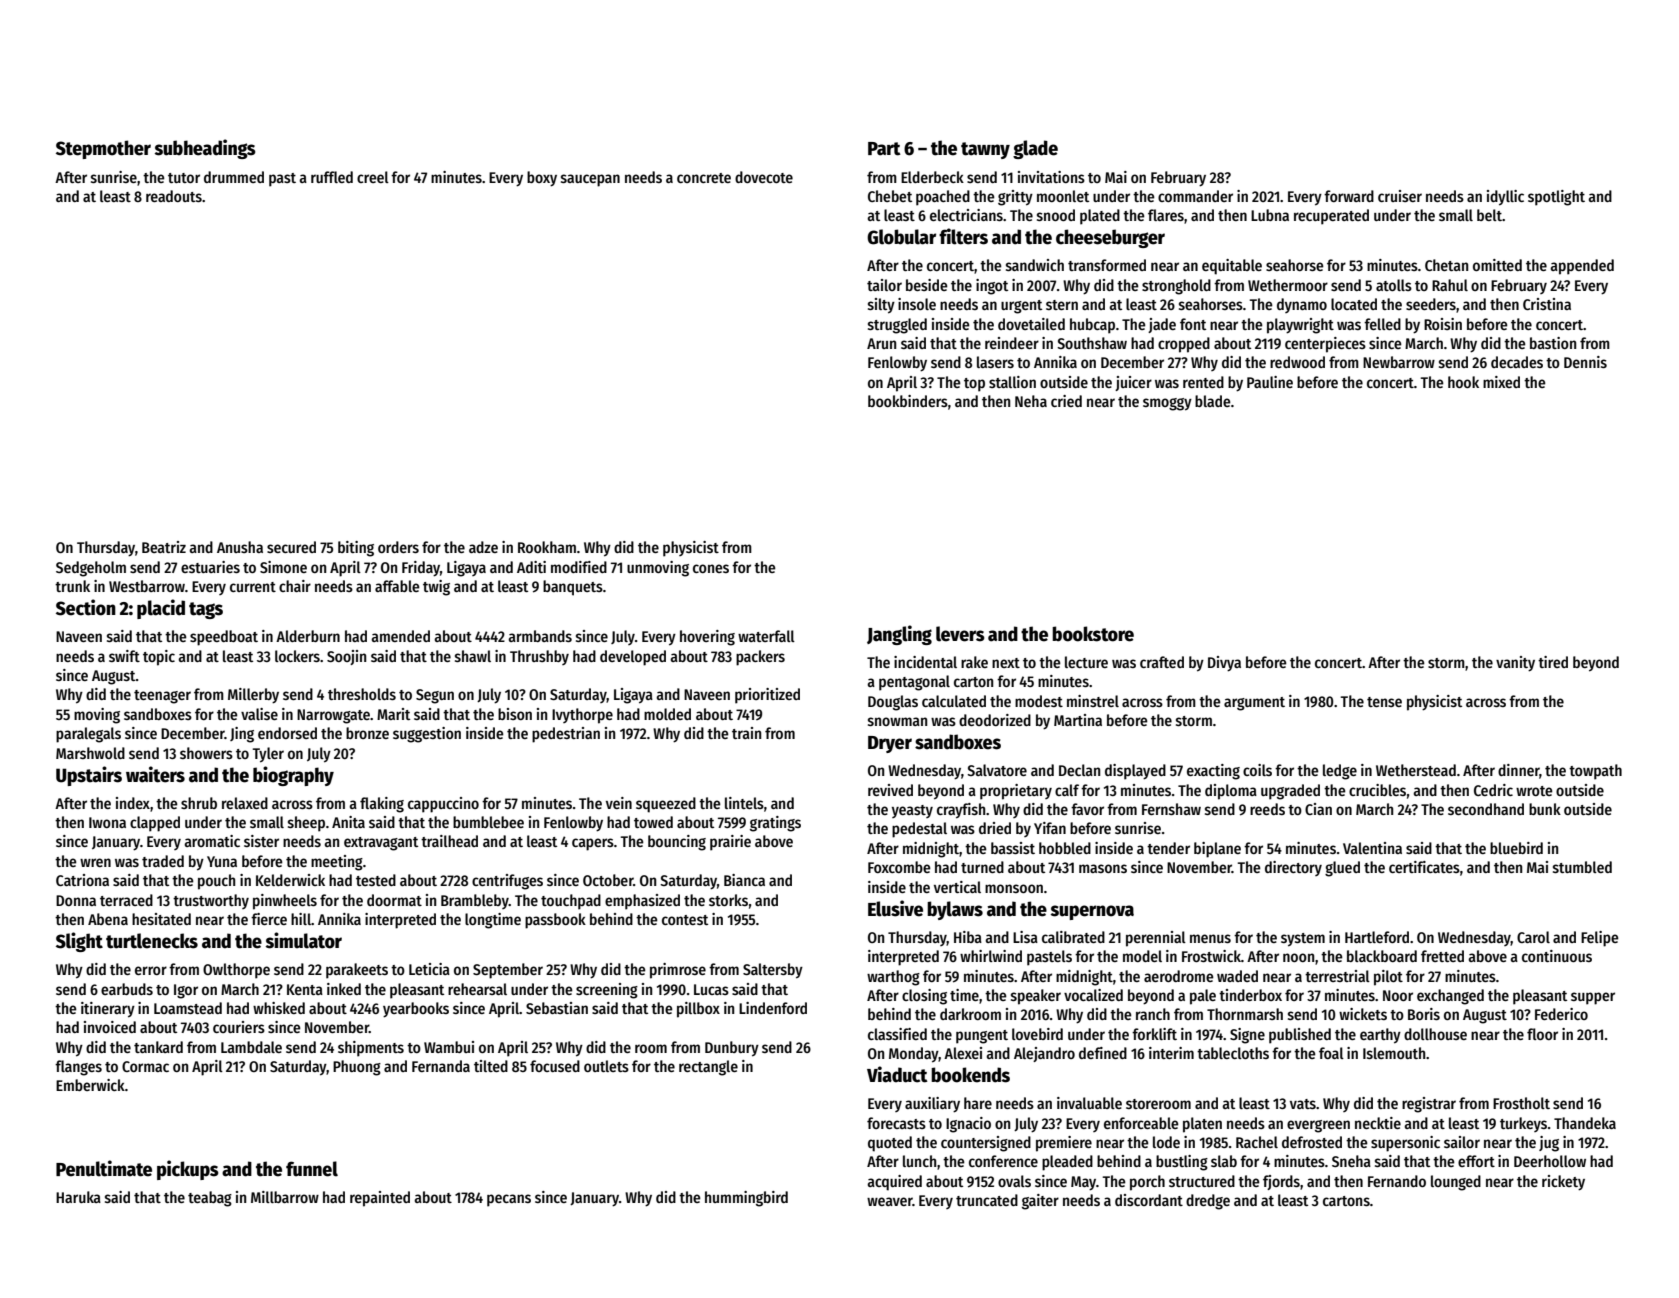  I want to click on boxy, so click(542, 179).
